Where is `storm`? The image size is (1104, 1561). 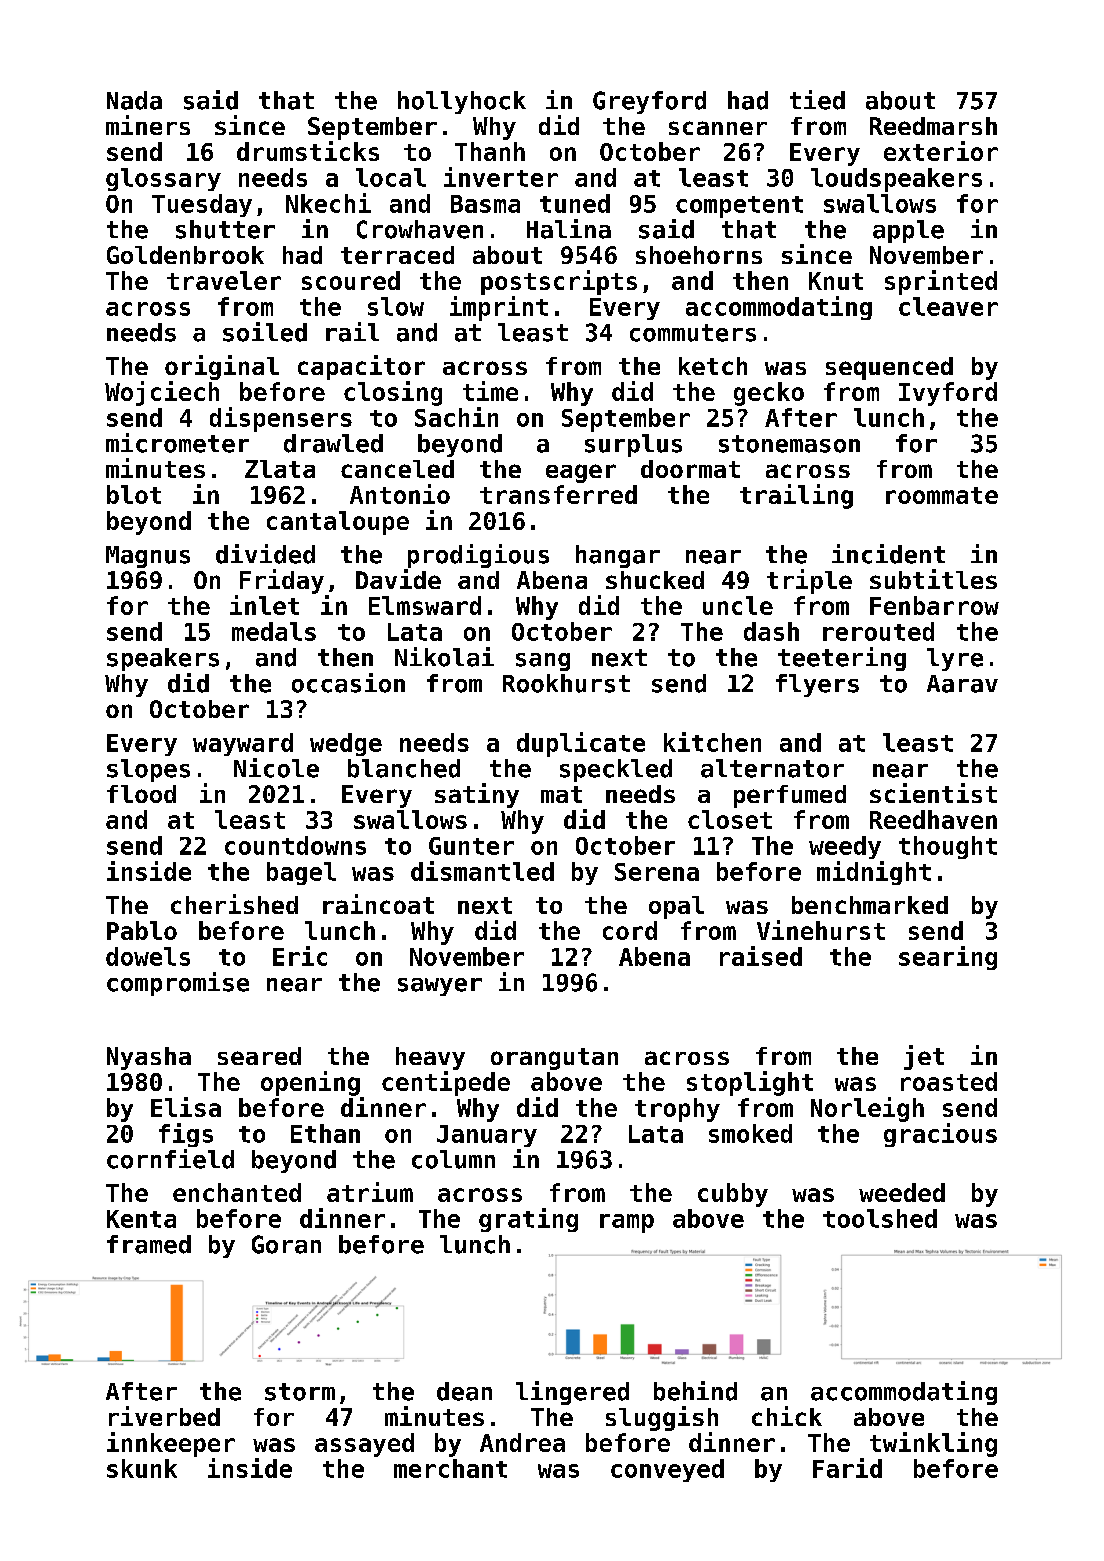
storm is located at coordinates (300, 1392).
